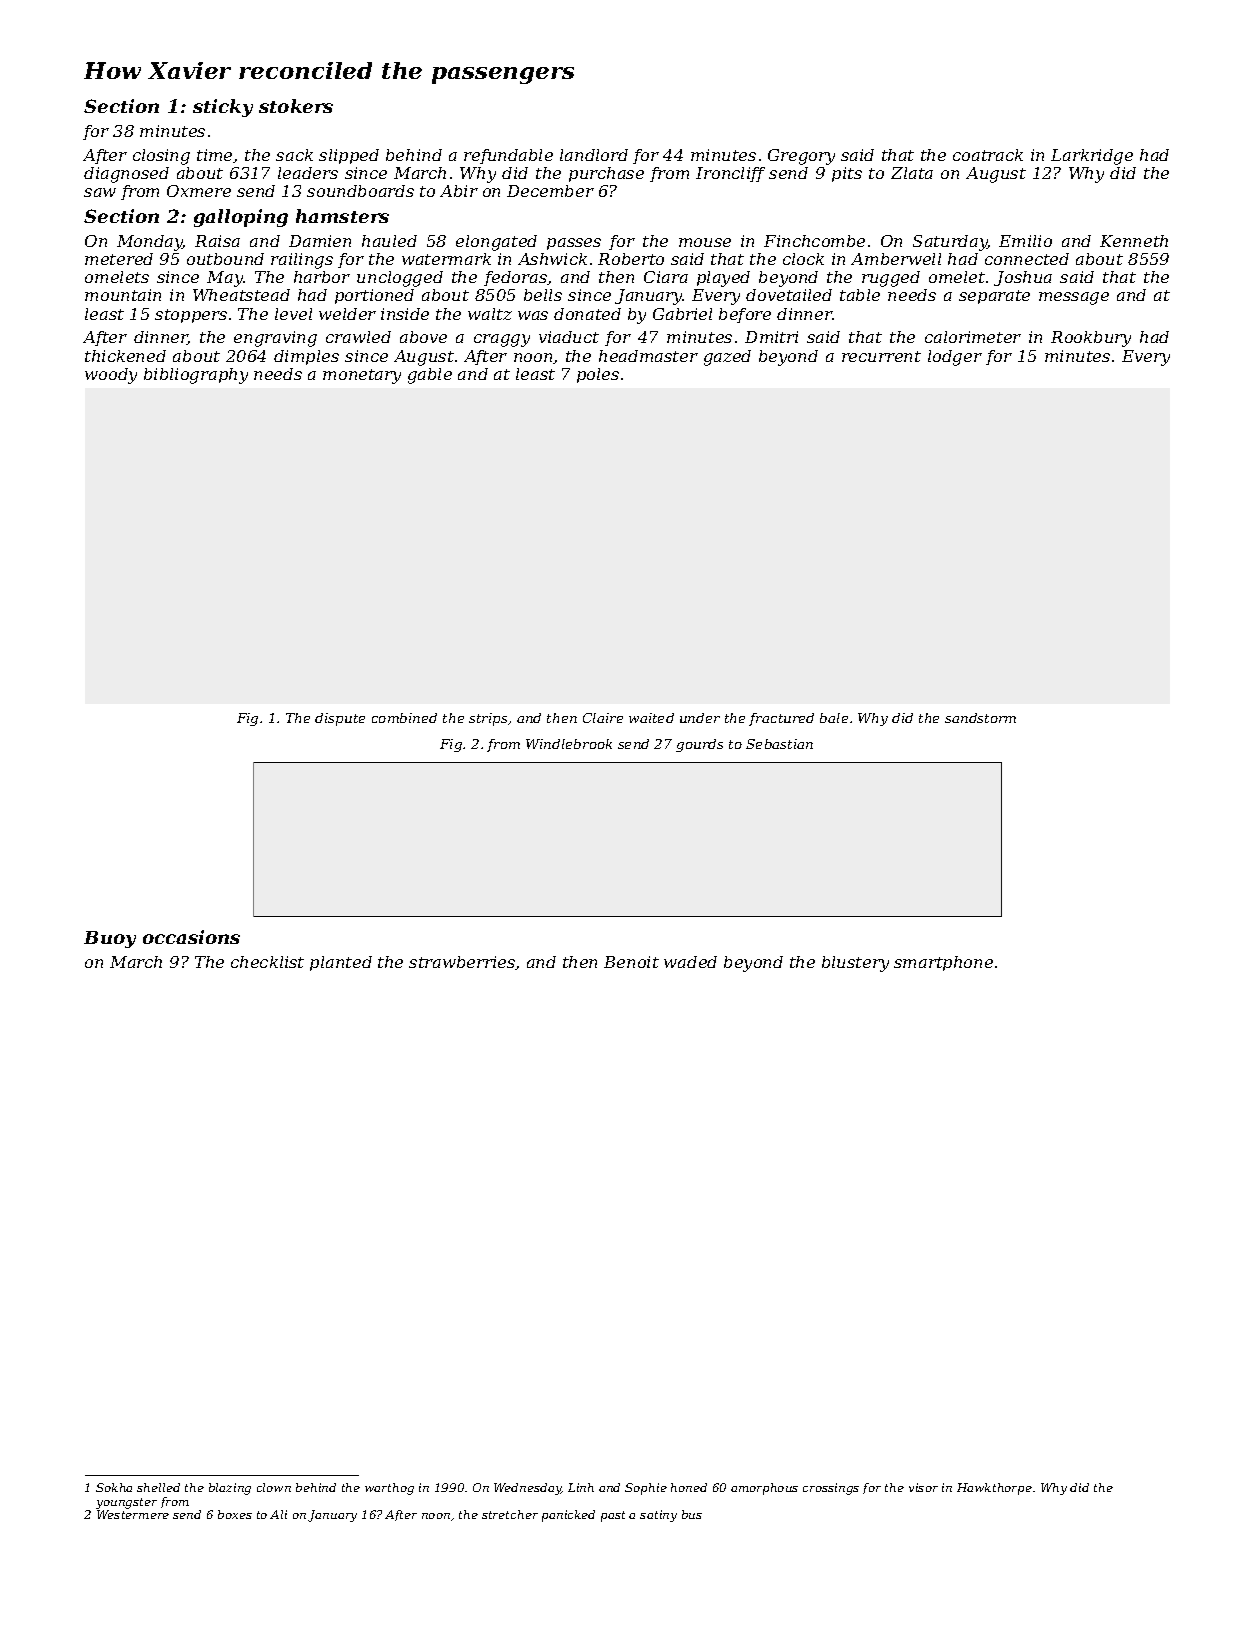 This document has height=1625, width=1255. I want to click on dispute, so click(340, 719).
